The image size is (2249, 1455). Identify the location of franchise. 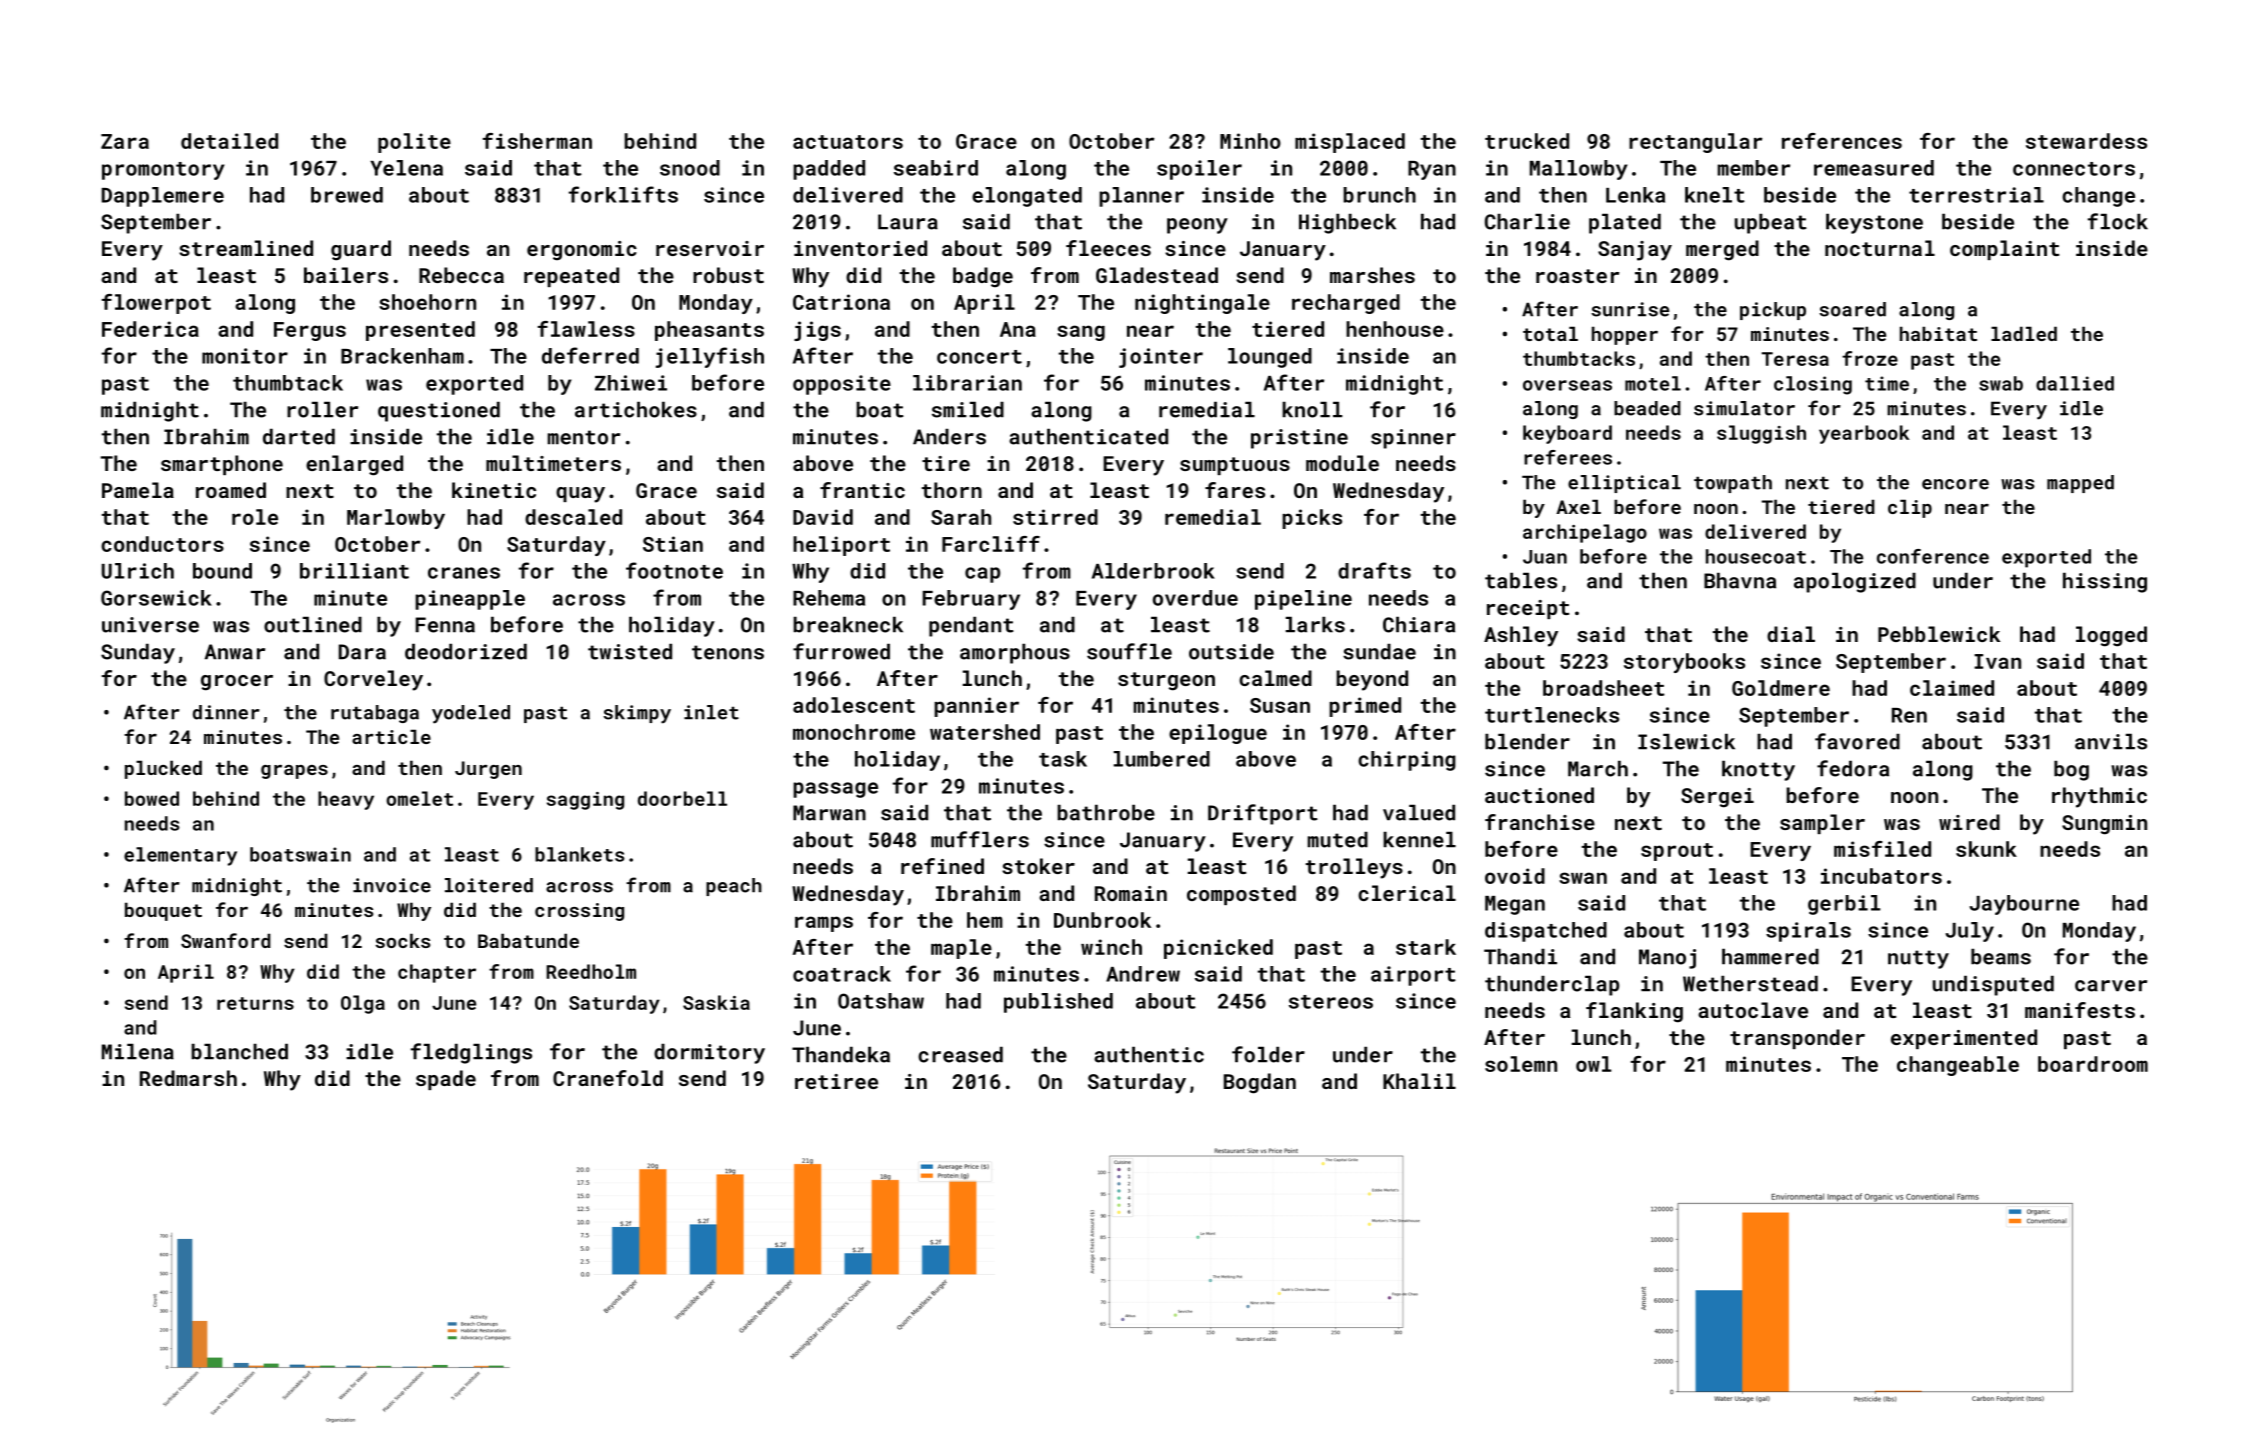
(1540, 822).
